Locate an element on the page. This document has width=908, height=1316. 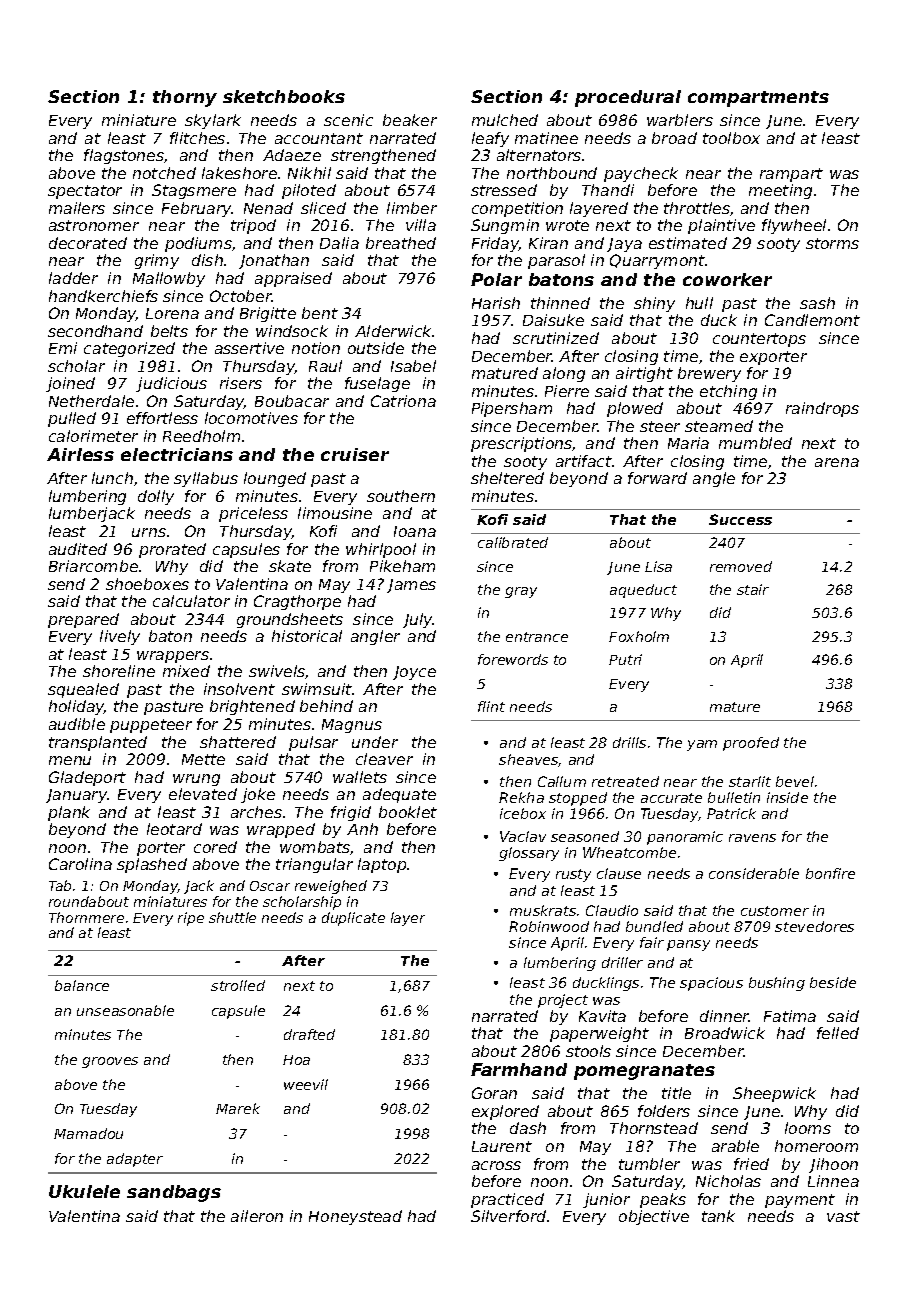
toolbox is located at coordinates (731, 138).
